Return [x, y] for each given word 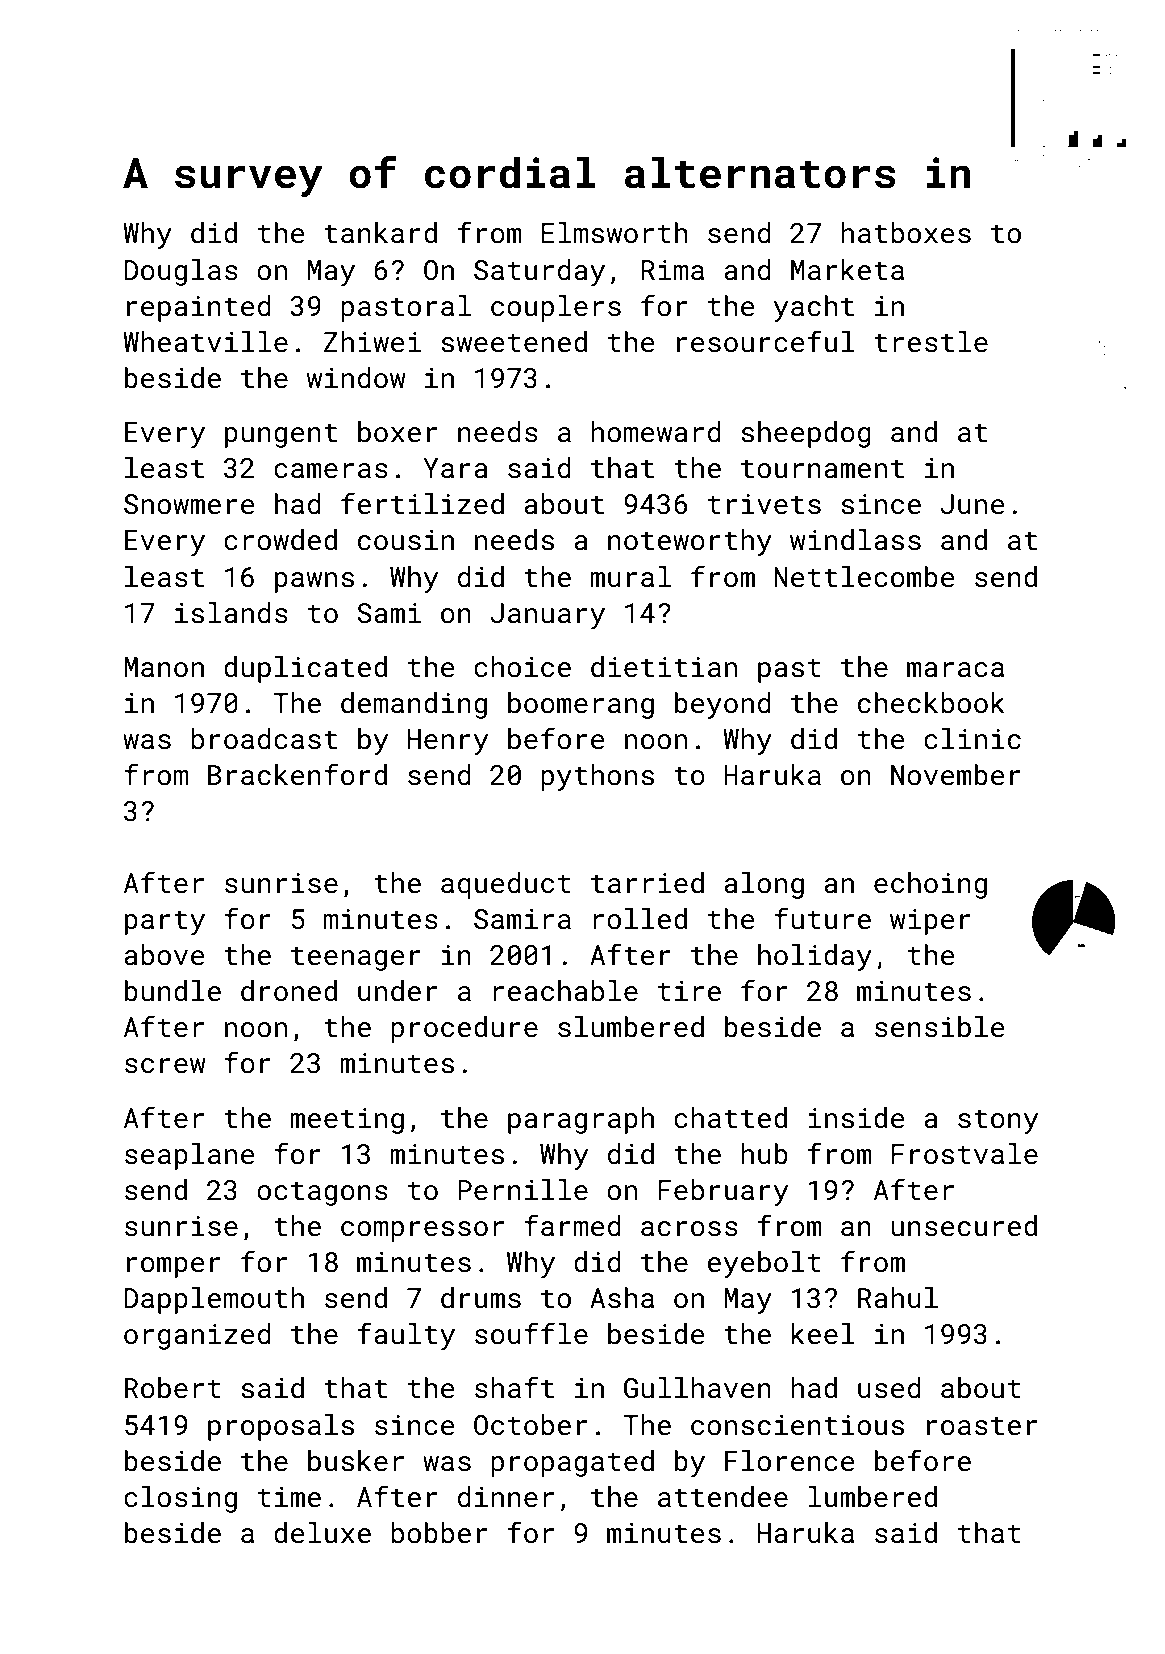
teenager [356, 958]
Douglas [181, 272]
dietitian [664, 667]
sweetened [514, 342]
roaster [982, 1426]
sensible [939, 1027]
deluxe [322, 1533]
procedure [464, 1029]
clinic [972, 739]
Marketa [847, 270]
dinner [506, 1497]
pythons [597, 777]
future [822, 918]
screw [165, 1066]
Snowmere [189, 504]
